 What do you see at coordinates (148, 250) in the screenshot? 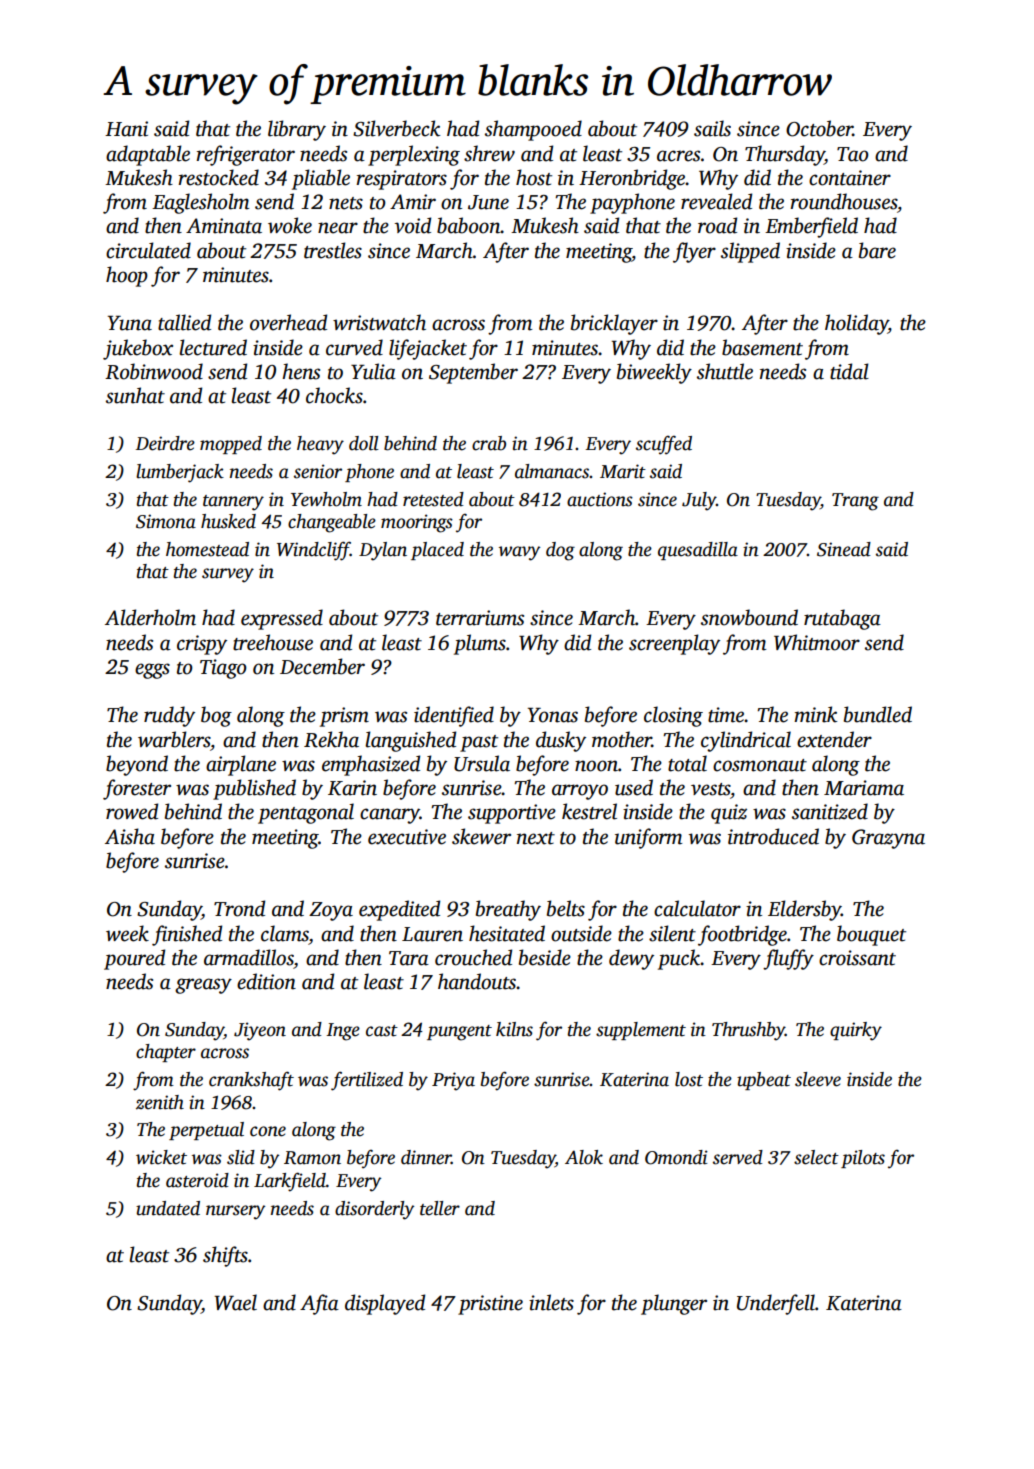
I see `circulated` at bounding box center [148, 250].
